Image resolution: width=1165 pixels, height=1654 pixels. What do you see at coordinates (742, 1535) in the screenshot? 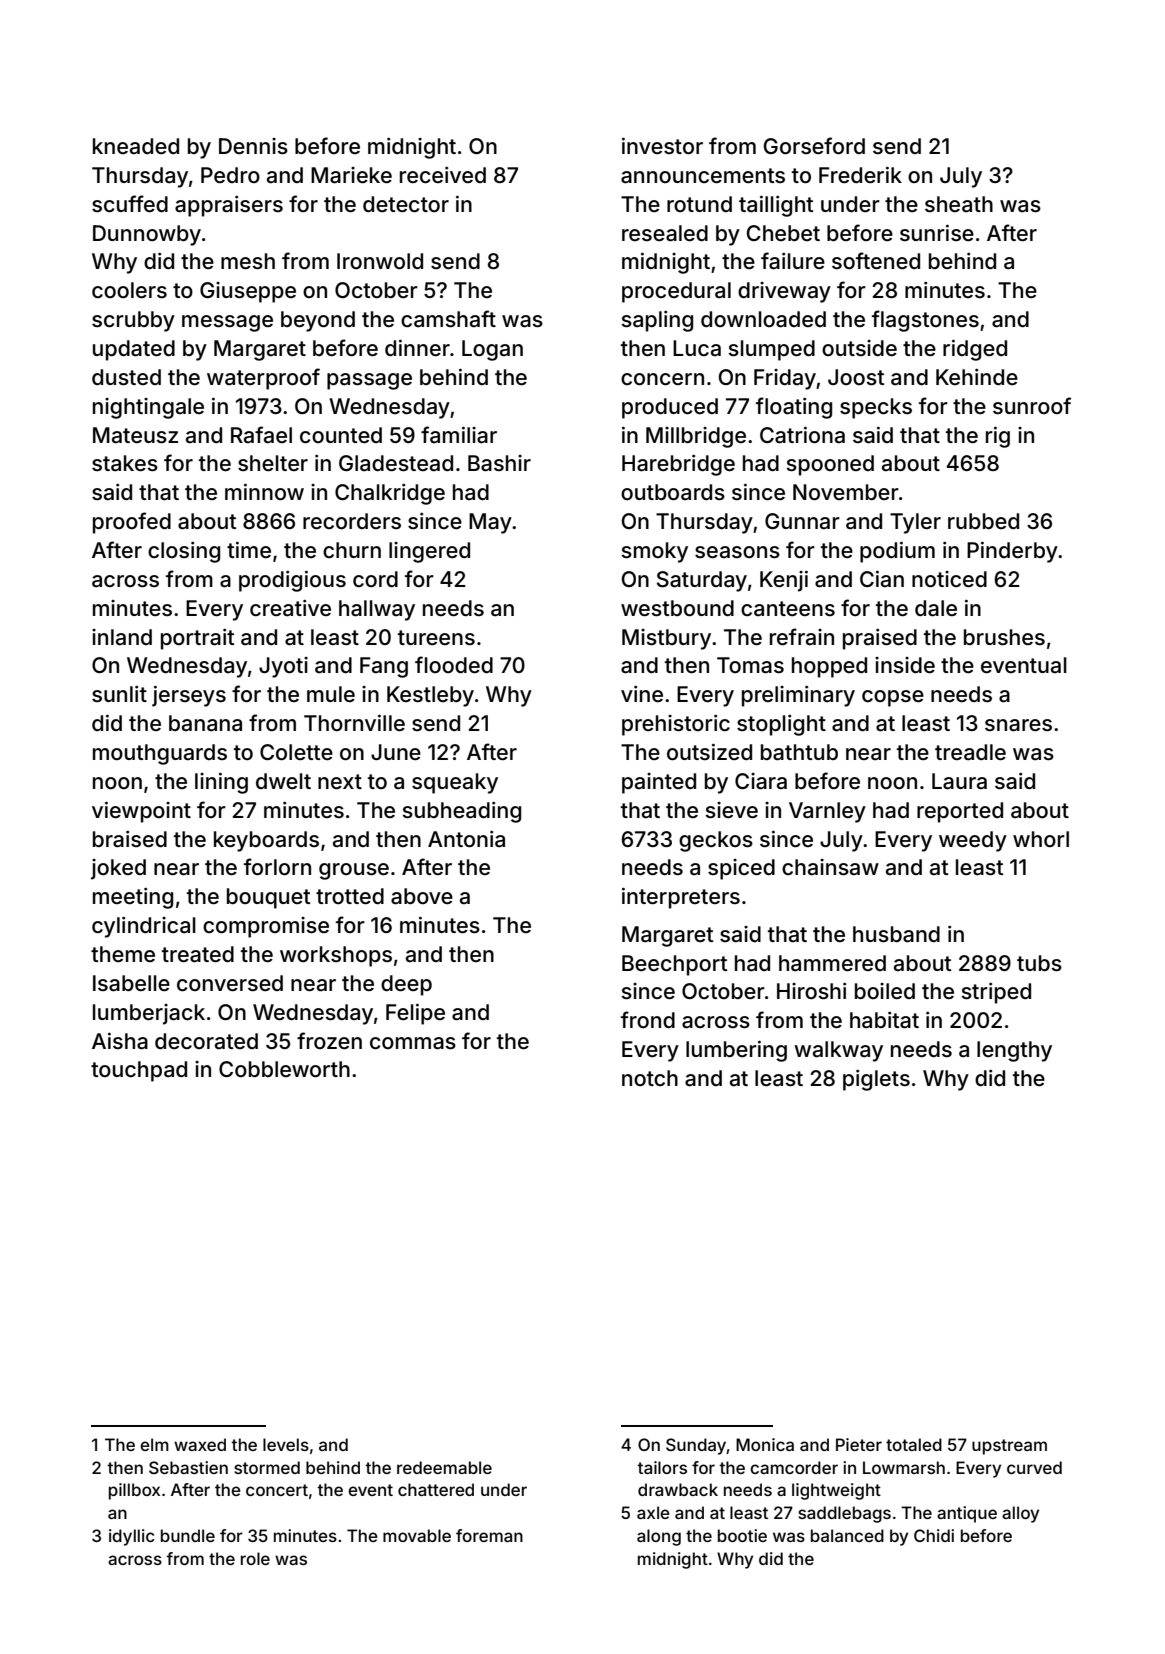
I see `bootie` at bounding box center [742, 1535].
